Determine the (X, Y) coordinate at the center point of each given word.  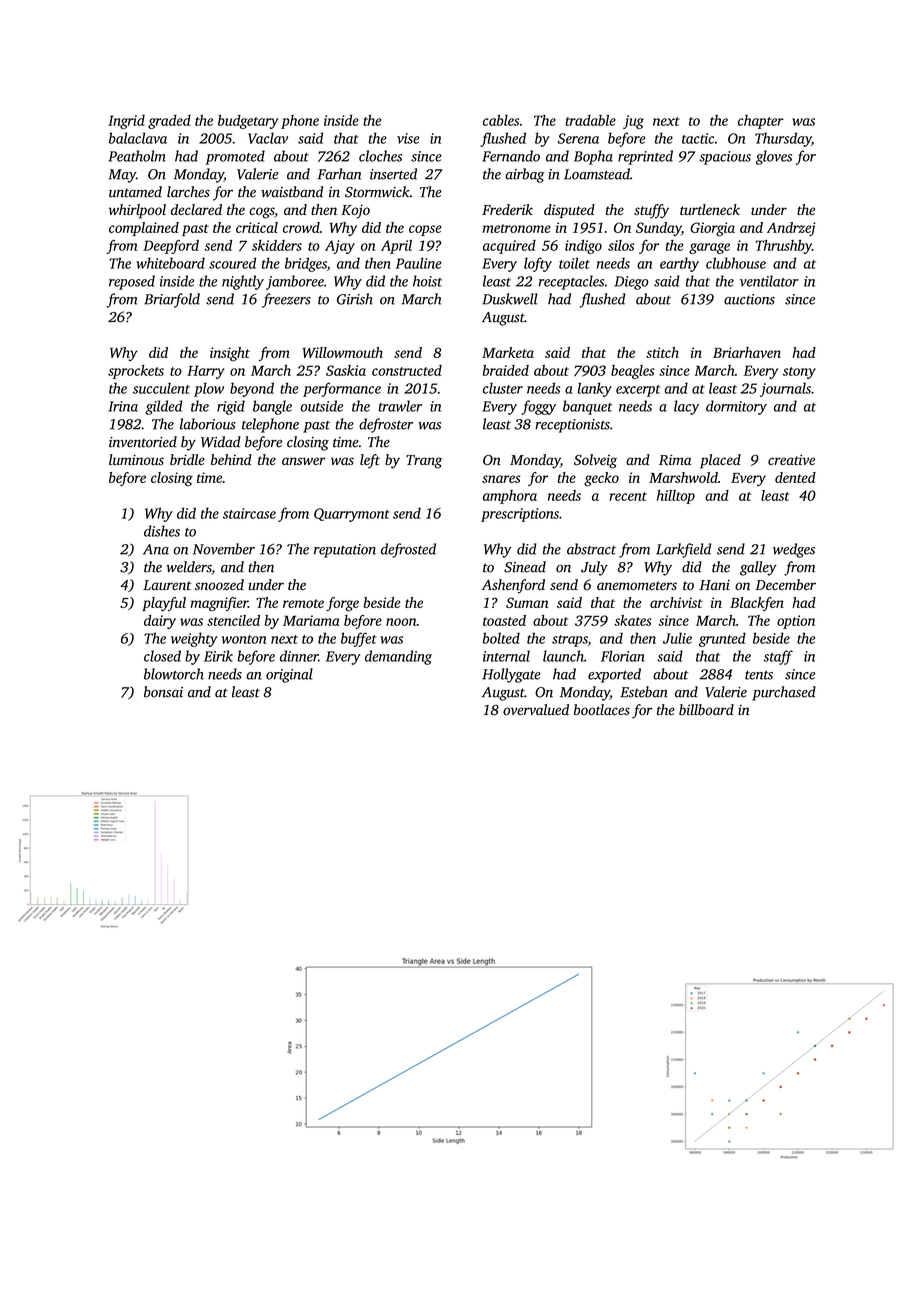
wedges (794, 550)
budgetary (248, 122)
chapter (761, 122)
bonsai (163, 692)
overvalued (536, 709)
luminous (136, 459)
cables (501, 120)
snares (501, 479)
